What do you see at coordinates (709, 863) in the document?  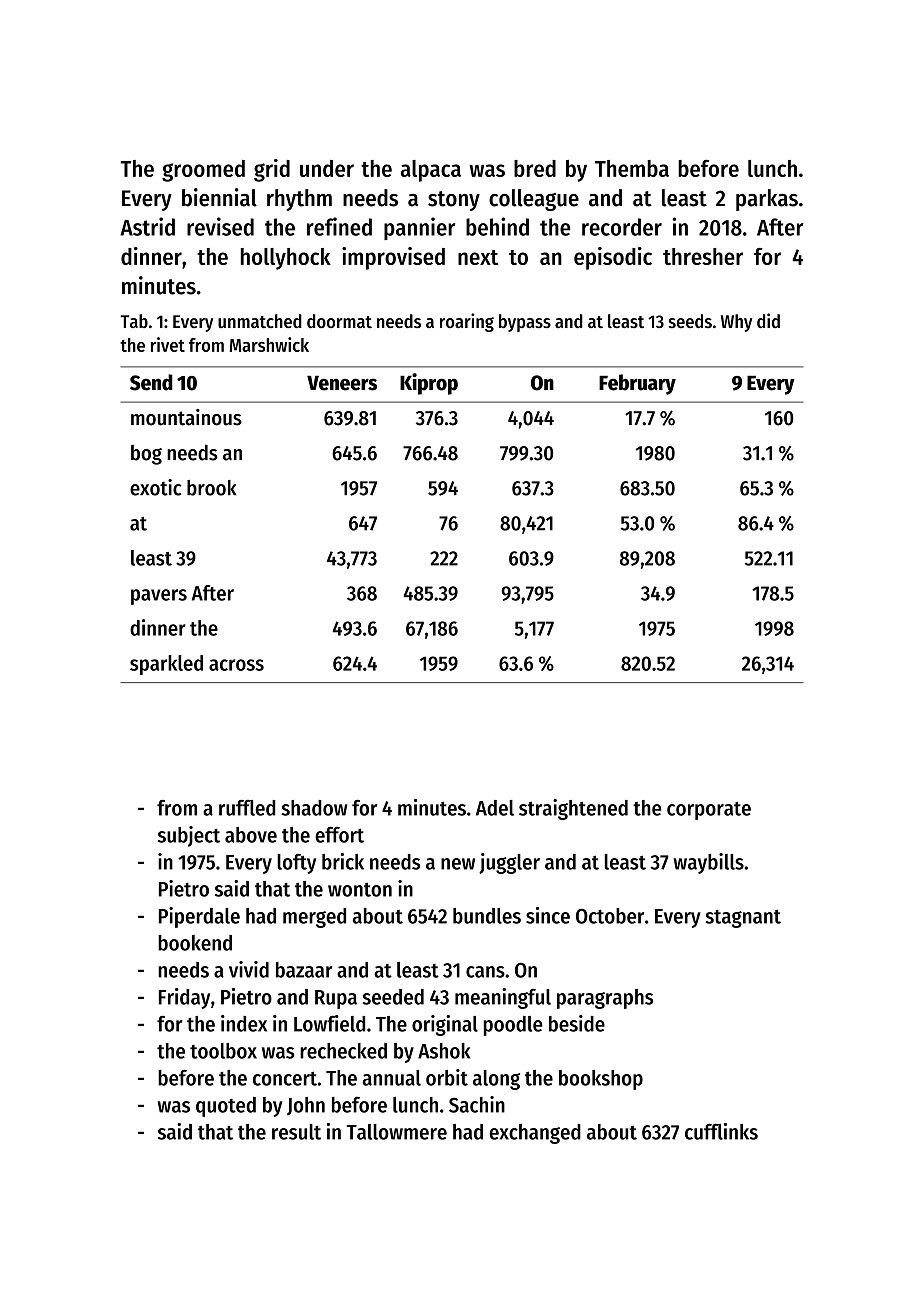 I see `waybills` at bounding box center [709, 863].
